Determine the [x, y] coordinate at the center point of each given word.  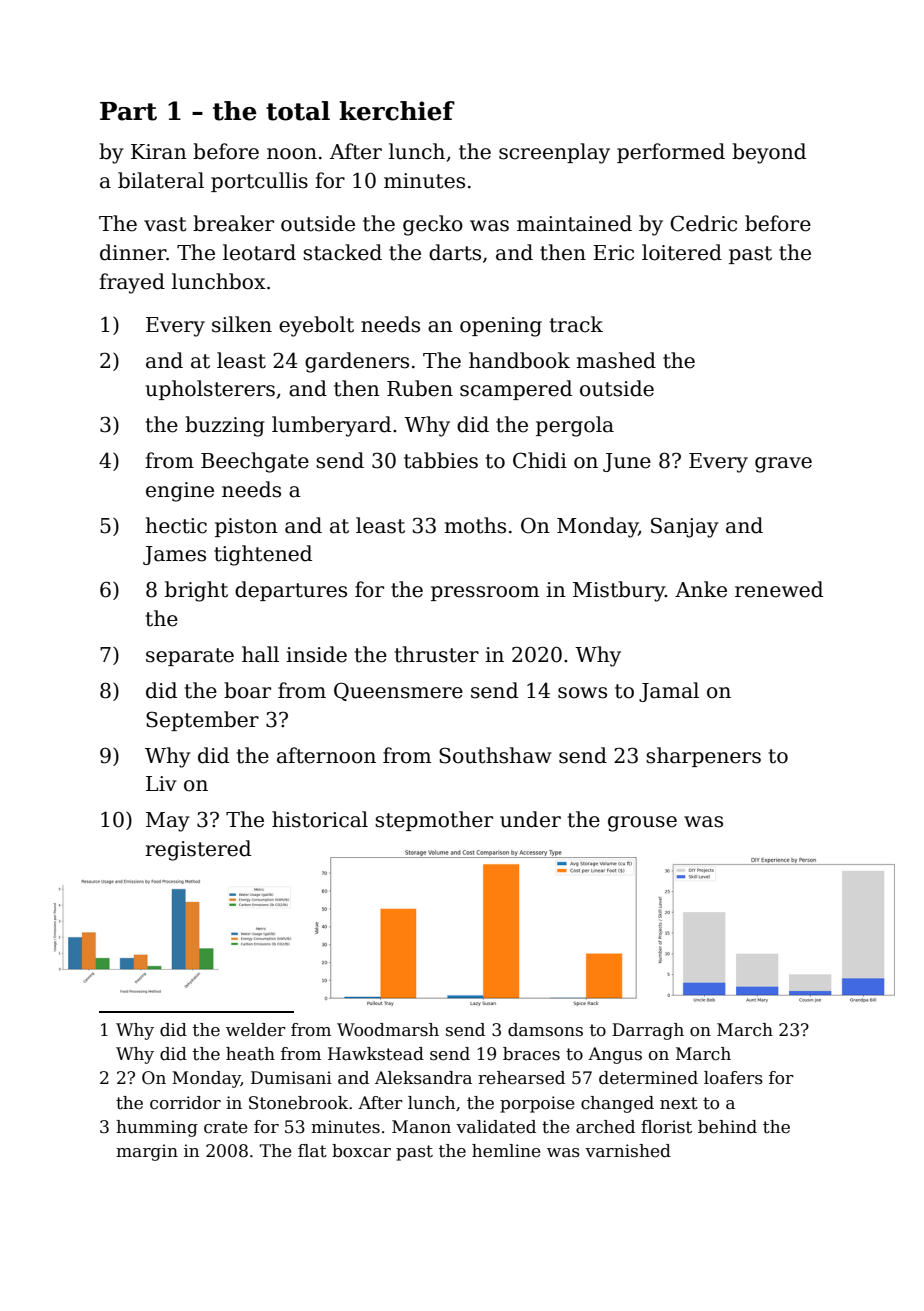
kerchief [397, 111]
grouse [642, 824]
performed [671, 153]
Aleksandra [423, 1078]
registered [198, 850]
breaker [233, 223]
